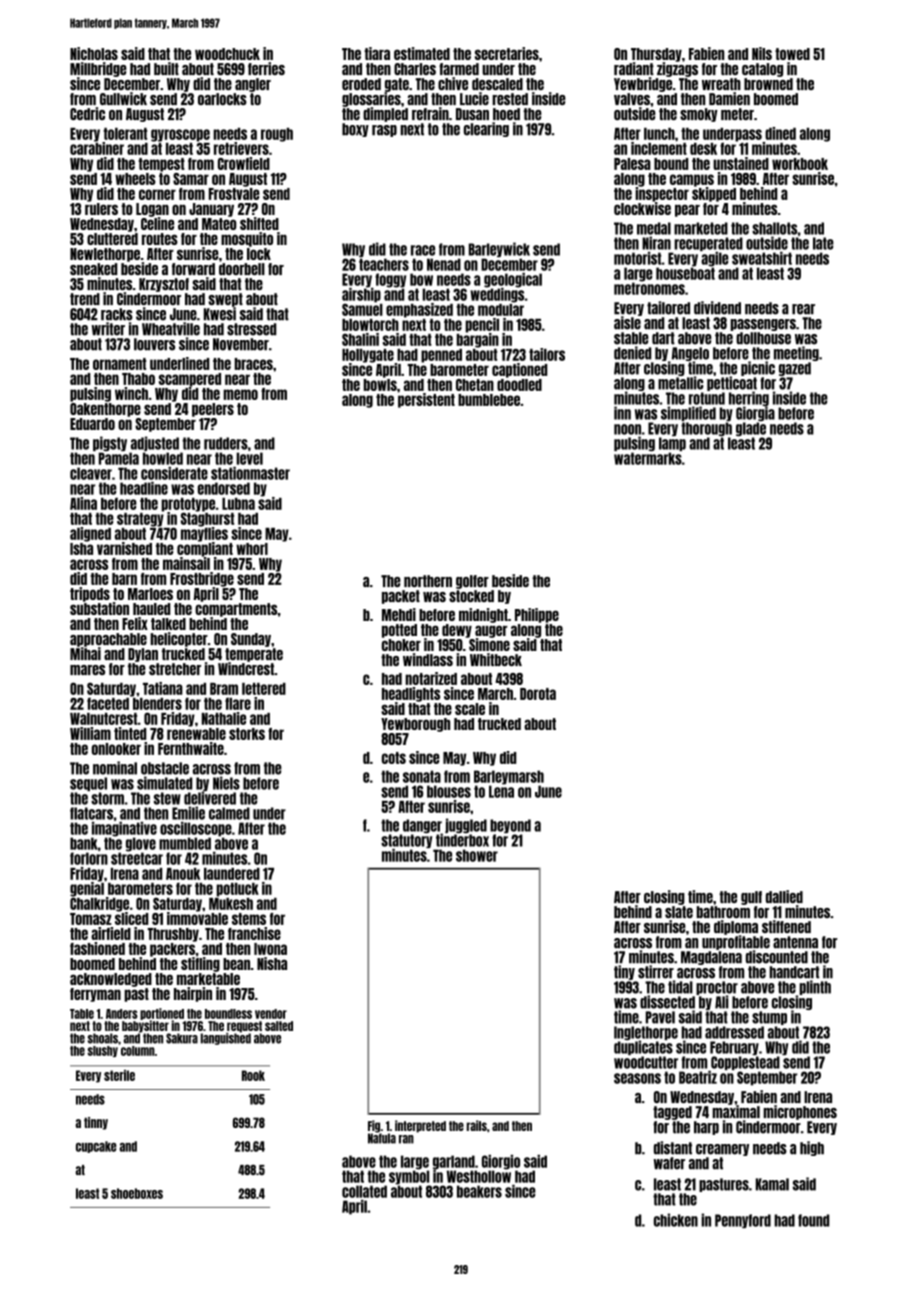 The width and height of the screenshot is (908, 1316). I want to click on workbook, so click(800, 164).
